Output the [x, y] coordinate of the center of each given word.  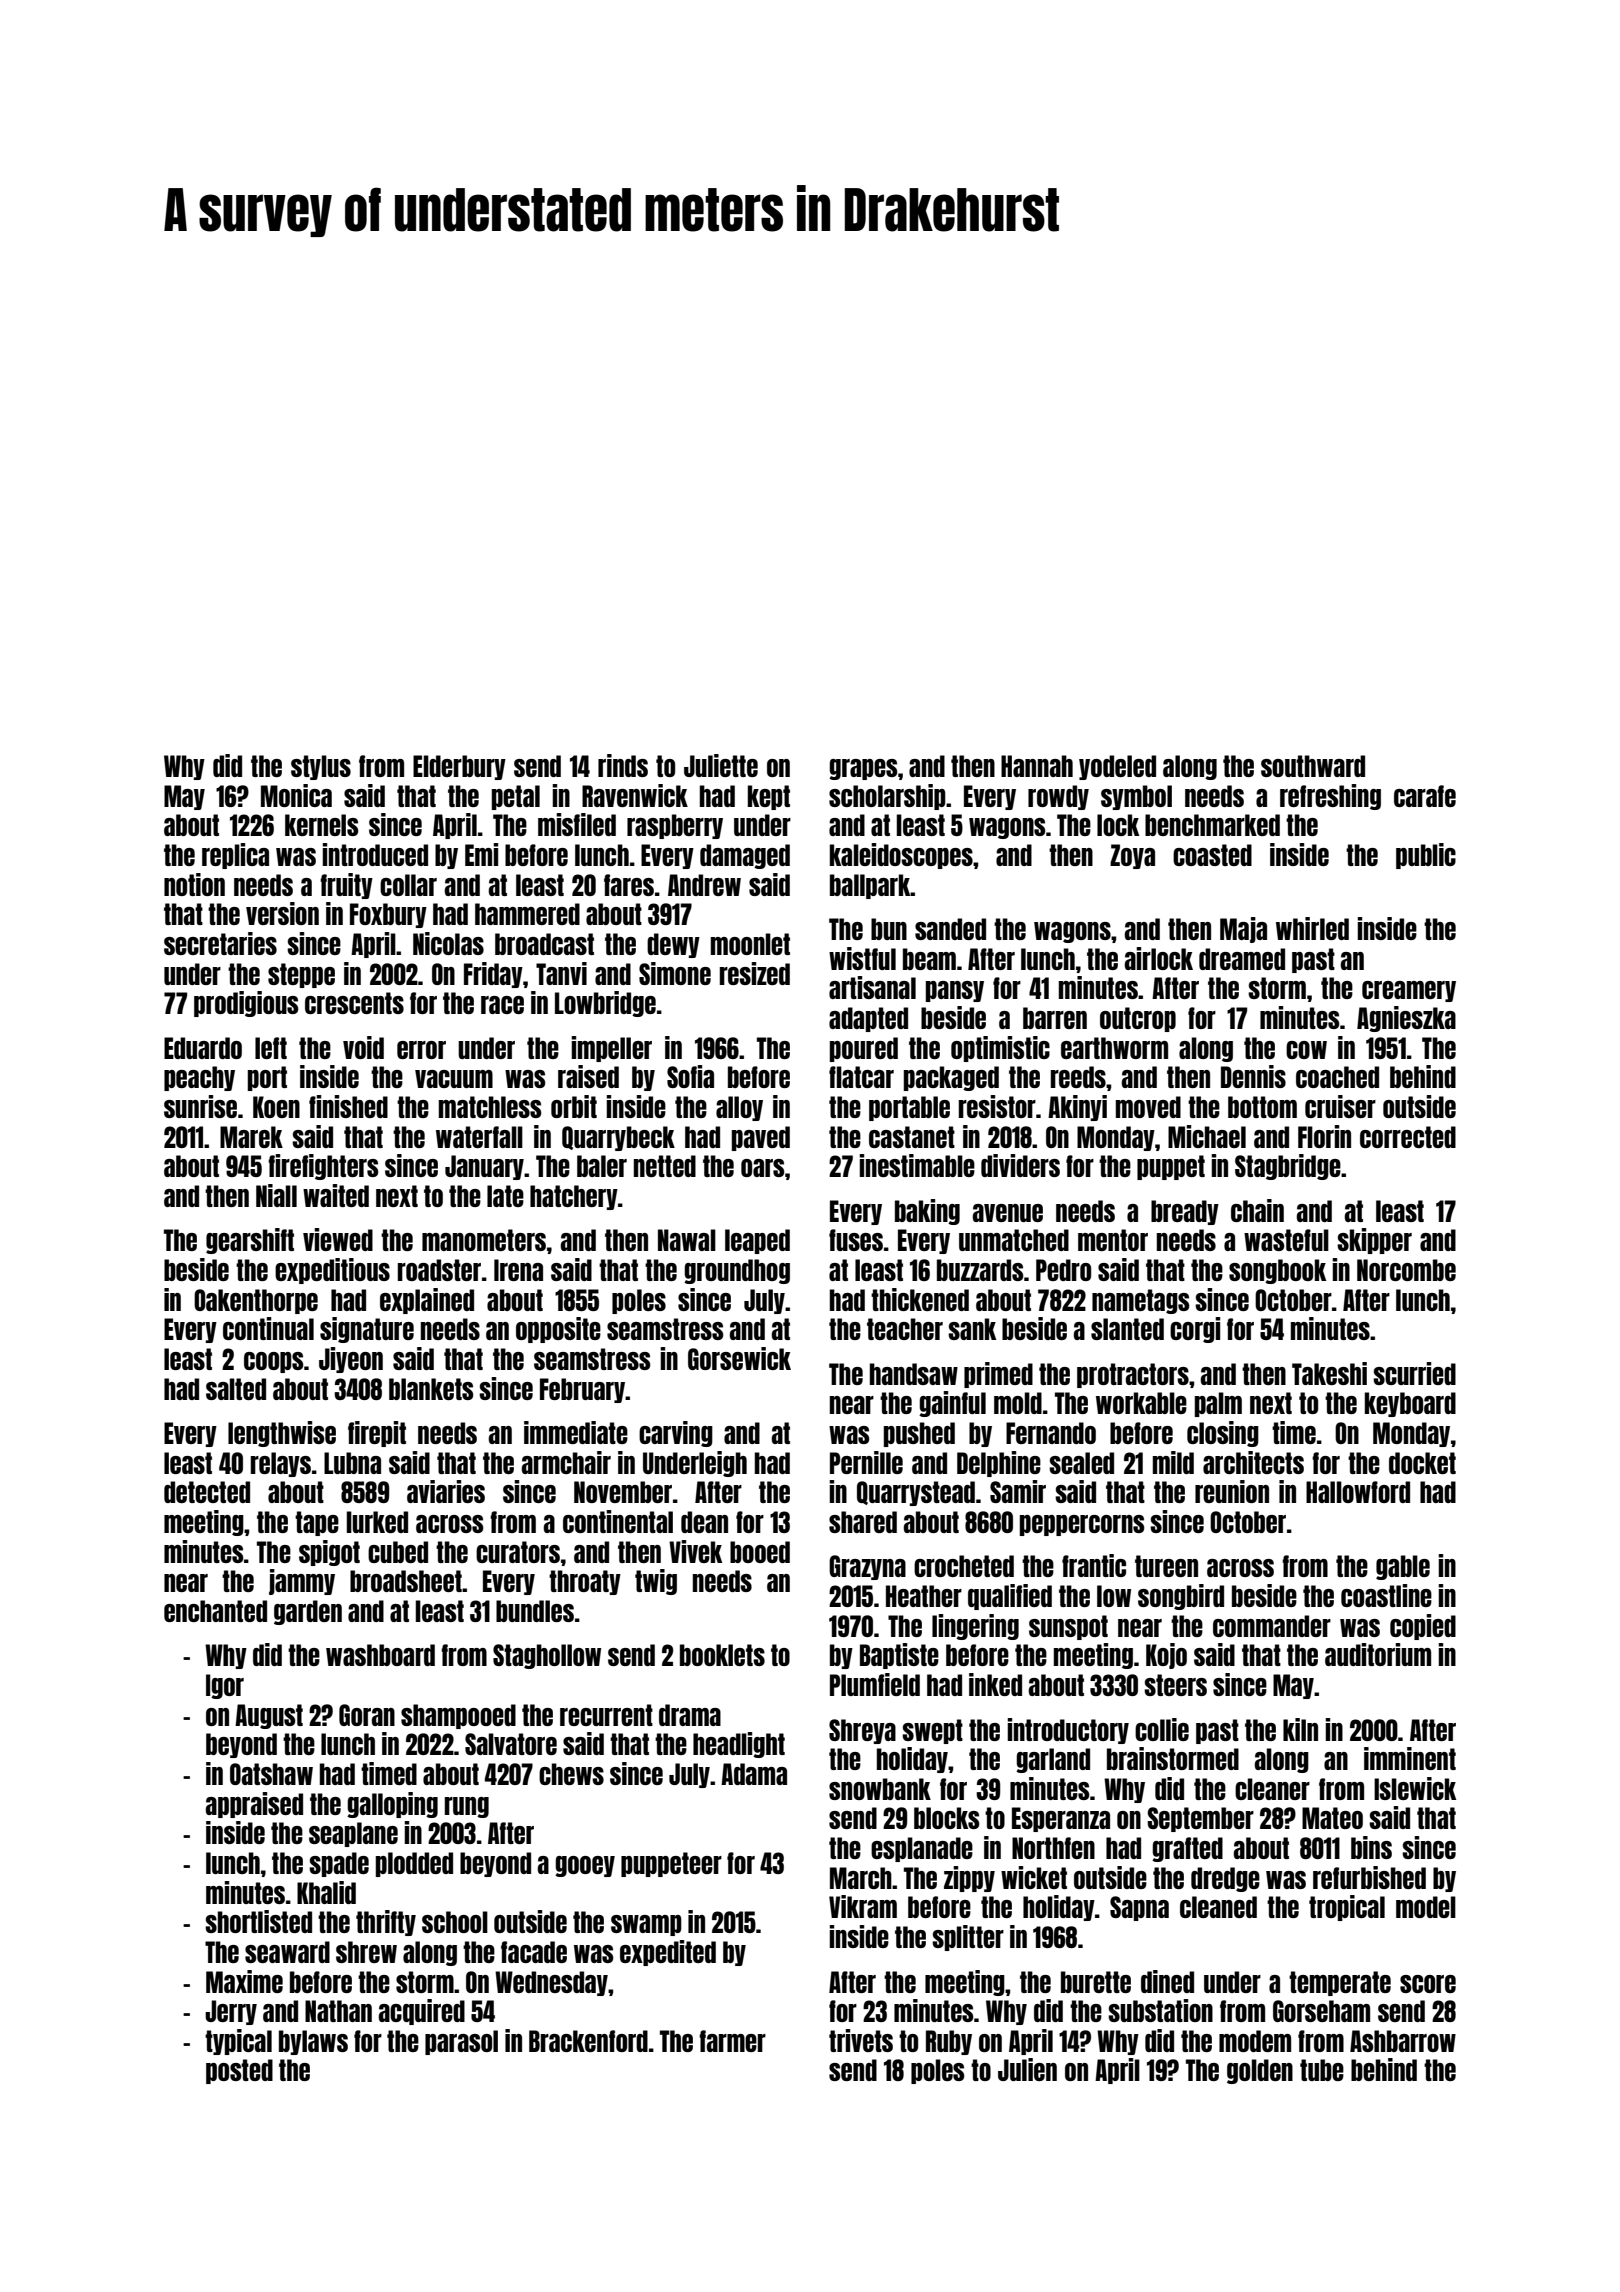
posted [239, 2071]
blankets [431, 1389]
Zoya [1132, 856]
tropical [1347, 1908]
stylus [321, 767]
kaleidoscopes [901, 856]
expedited [668, 1953]
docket [1422, 1463]
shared [863, 1522]
